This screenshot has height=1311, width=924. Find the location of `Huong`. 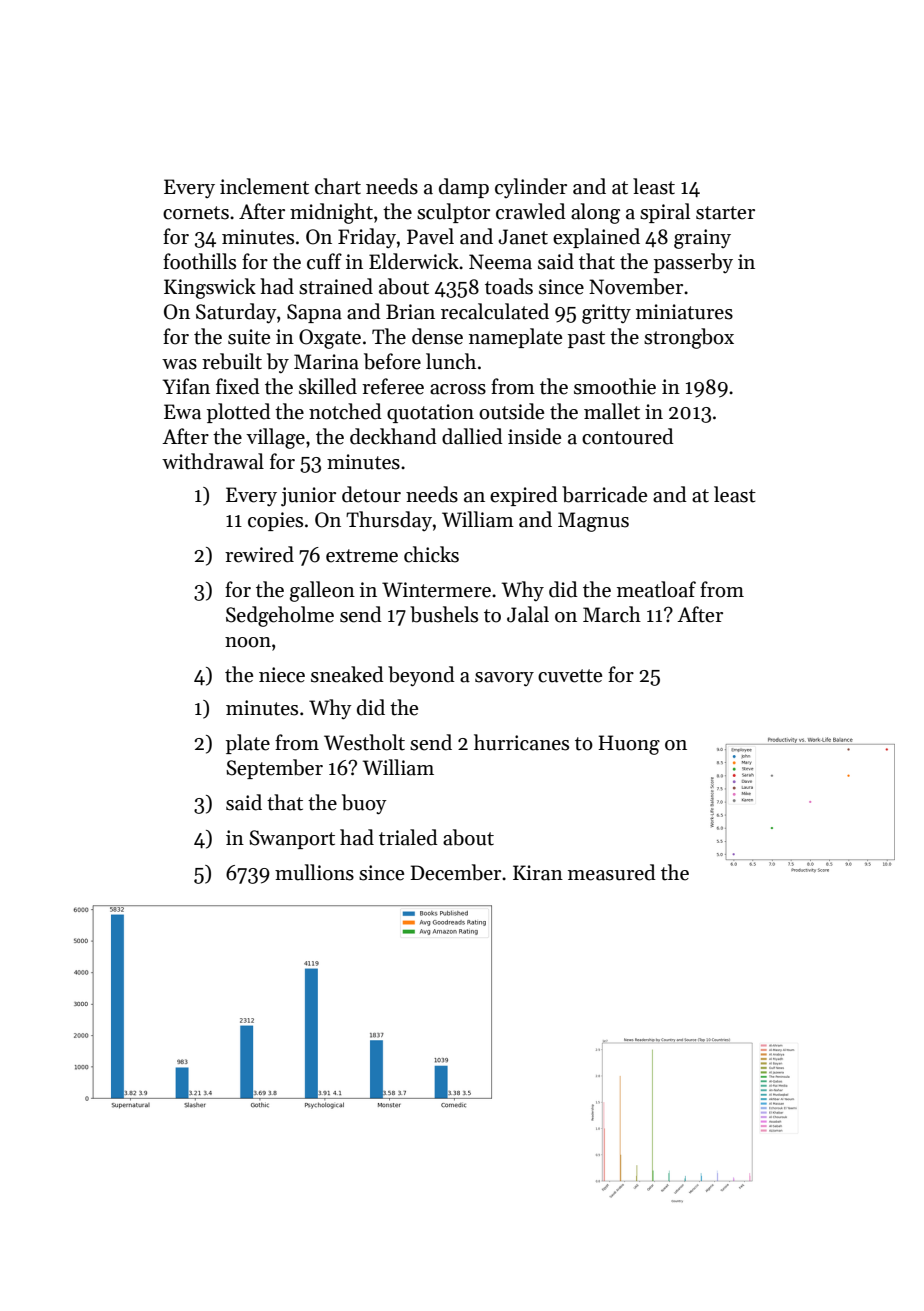

Huong is located at coordinates (629, 745).
